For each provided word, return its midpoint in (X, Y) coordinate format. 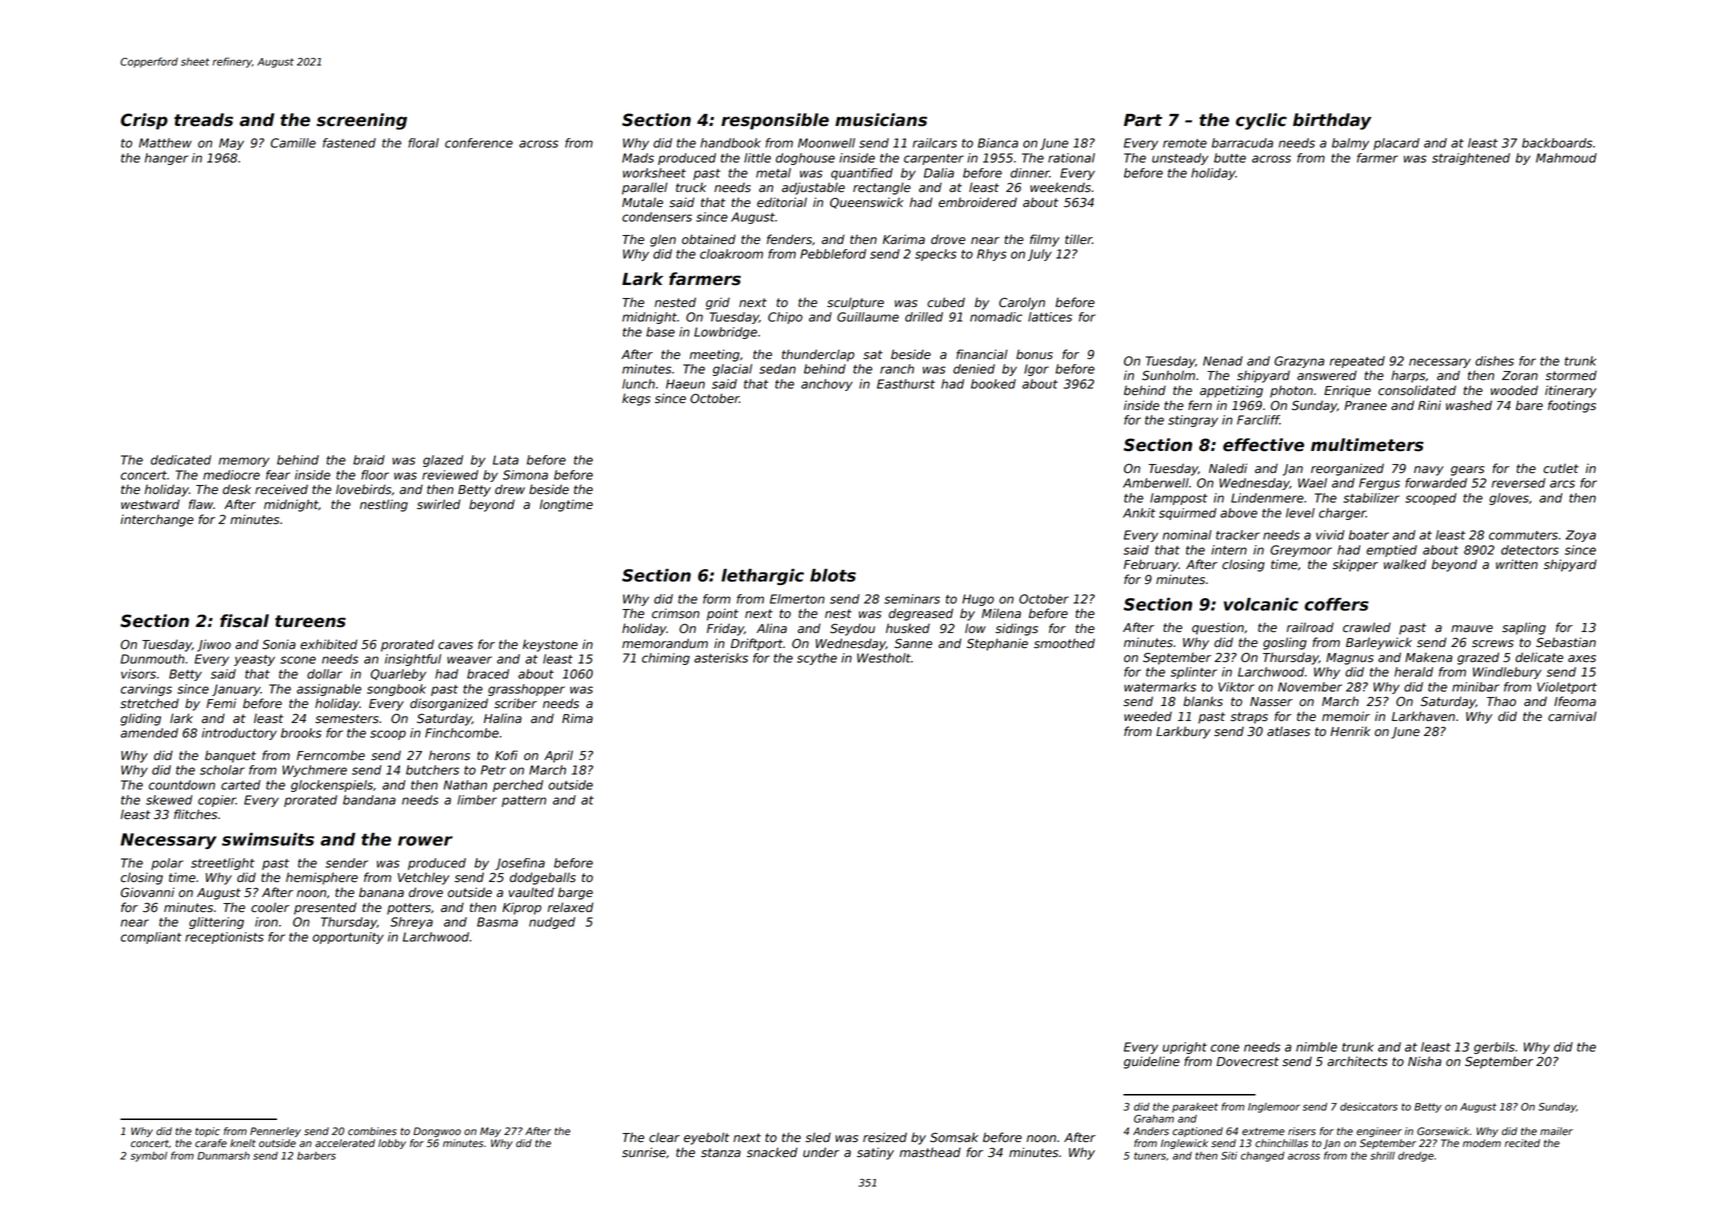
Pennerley (275, 1132)
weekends (1060, 187)
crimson (676, 613)
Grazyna (1299, 362)
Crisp (144, 121)
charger (1342, 514)
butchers (432, 770)
